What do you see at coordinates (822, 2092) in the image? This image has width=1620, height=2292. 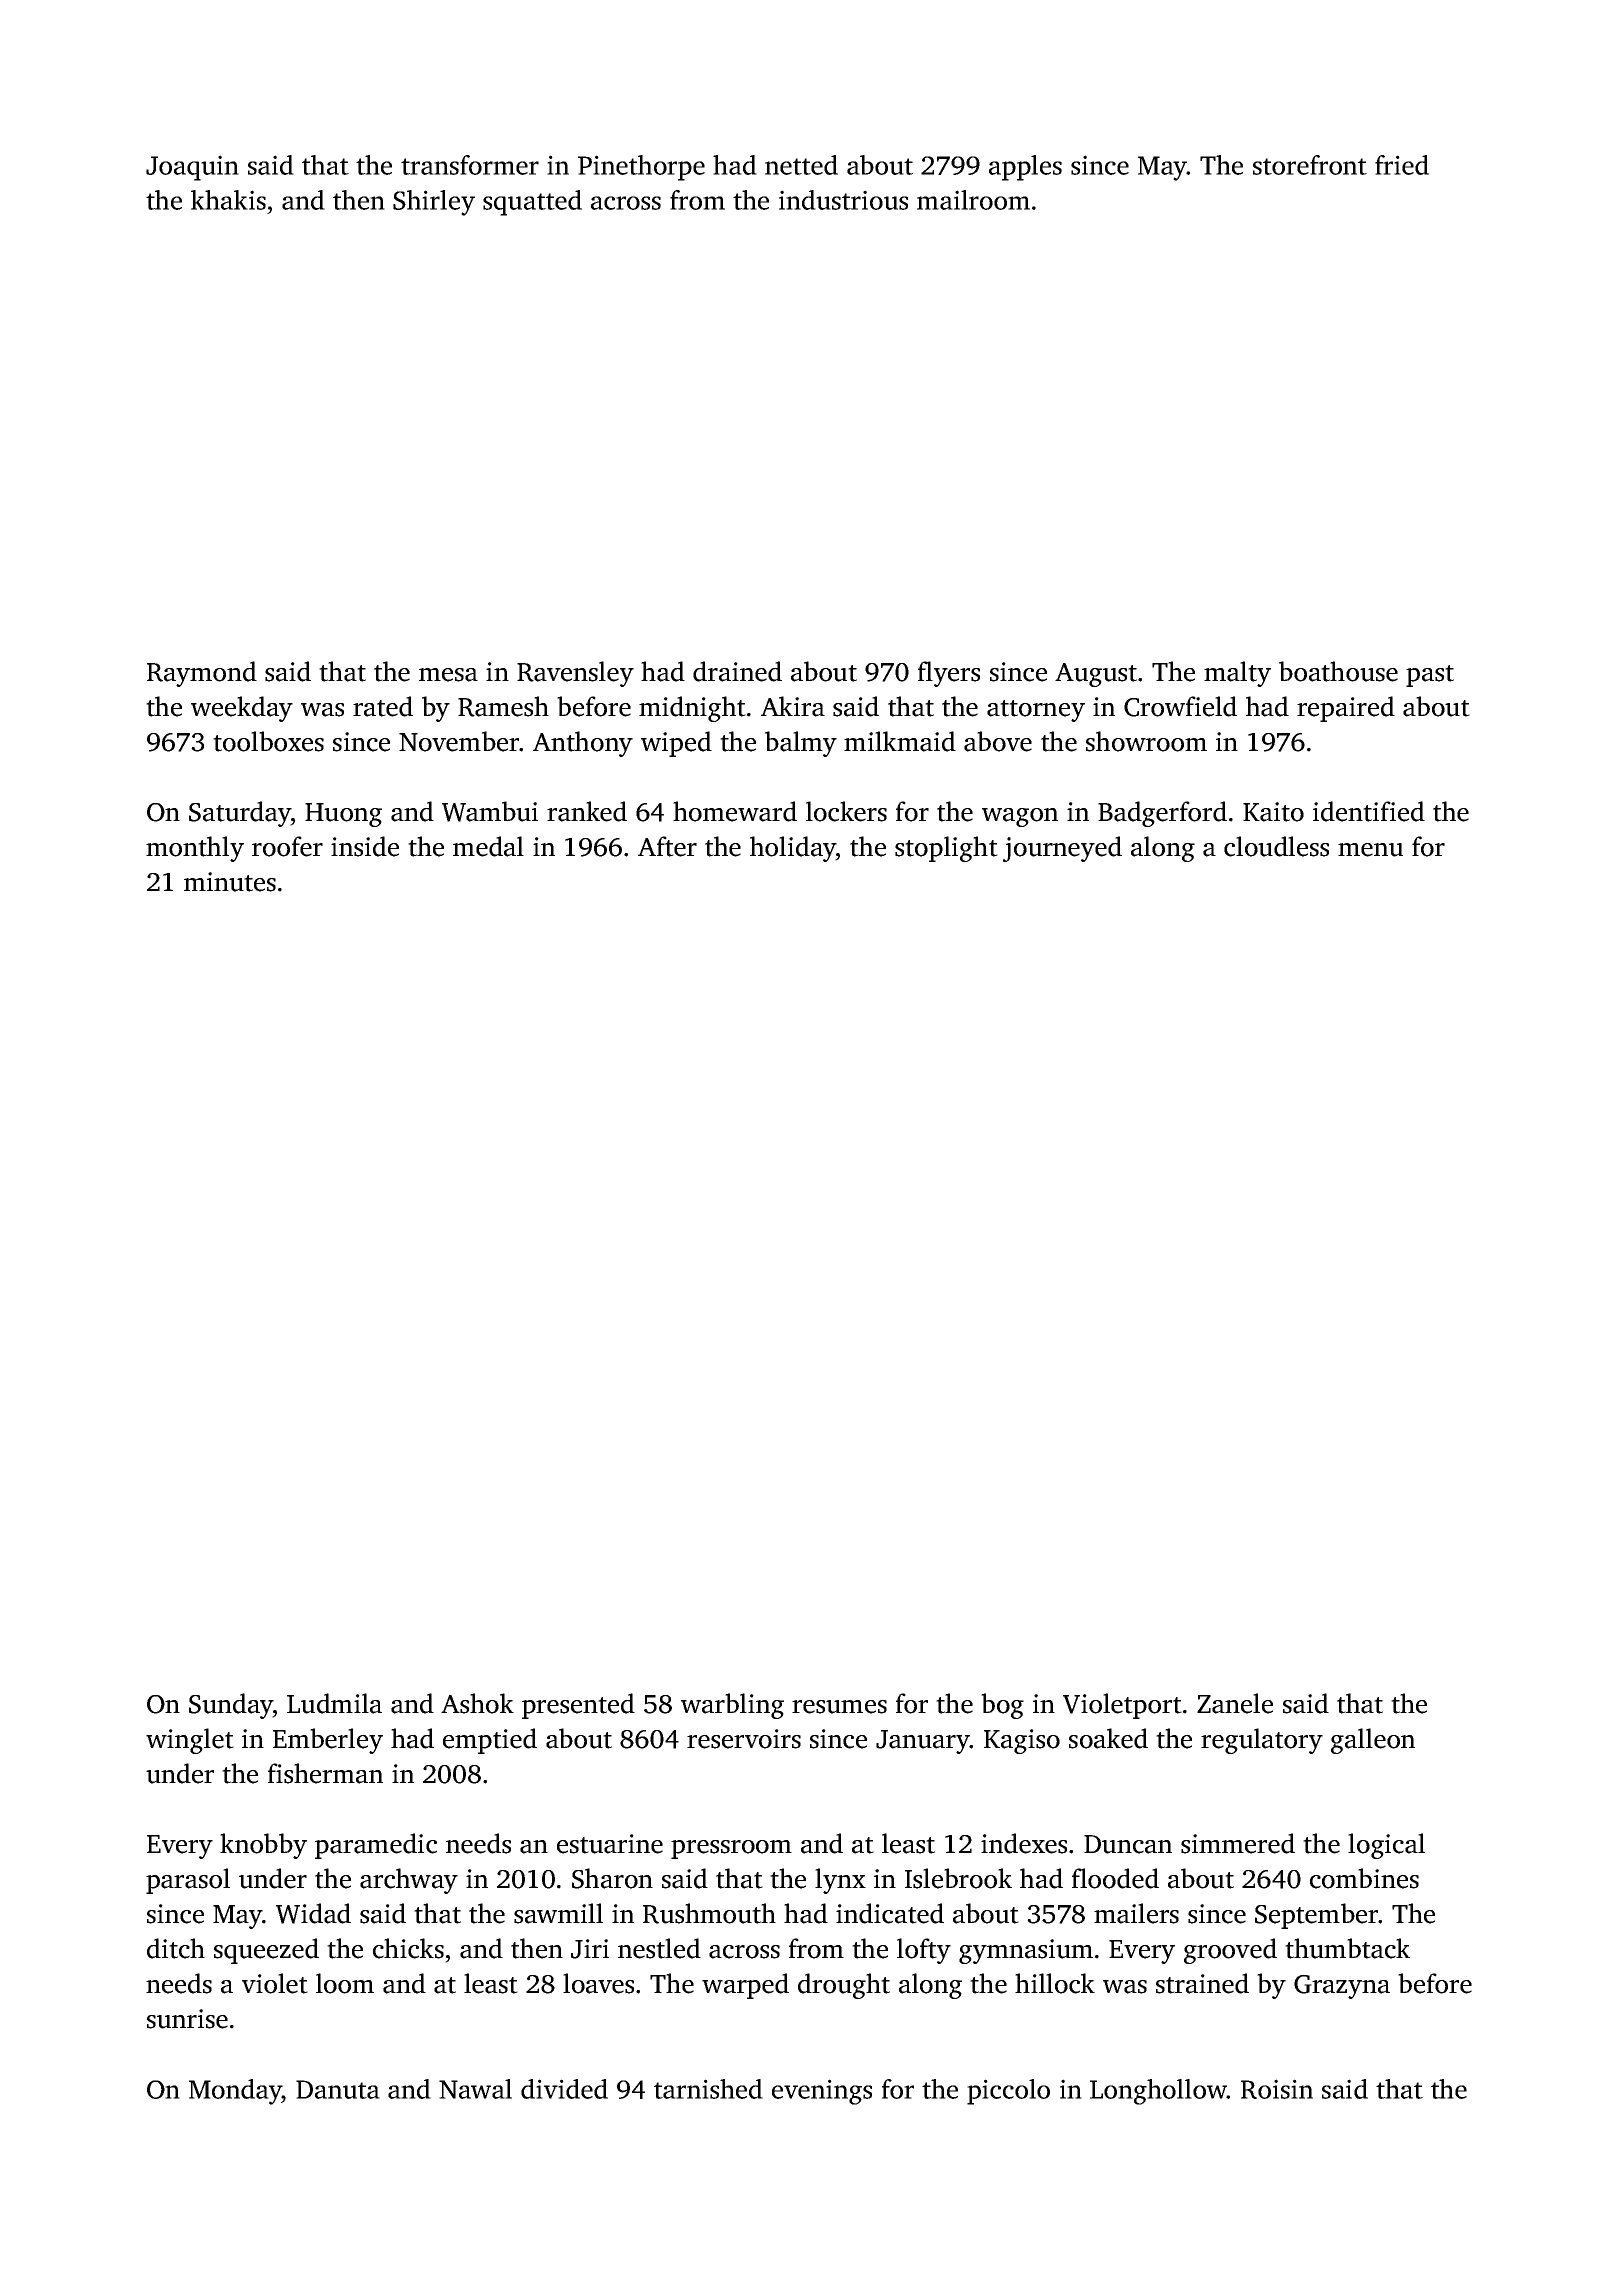 I see `evenings` at bounding box center [822, 2092].
